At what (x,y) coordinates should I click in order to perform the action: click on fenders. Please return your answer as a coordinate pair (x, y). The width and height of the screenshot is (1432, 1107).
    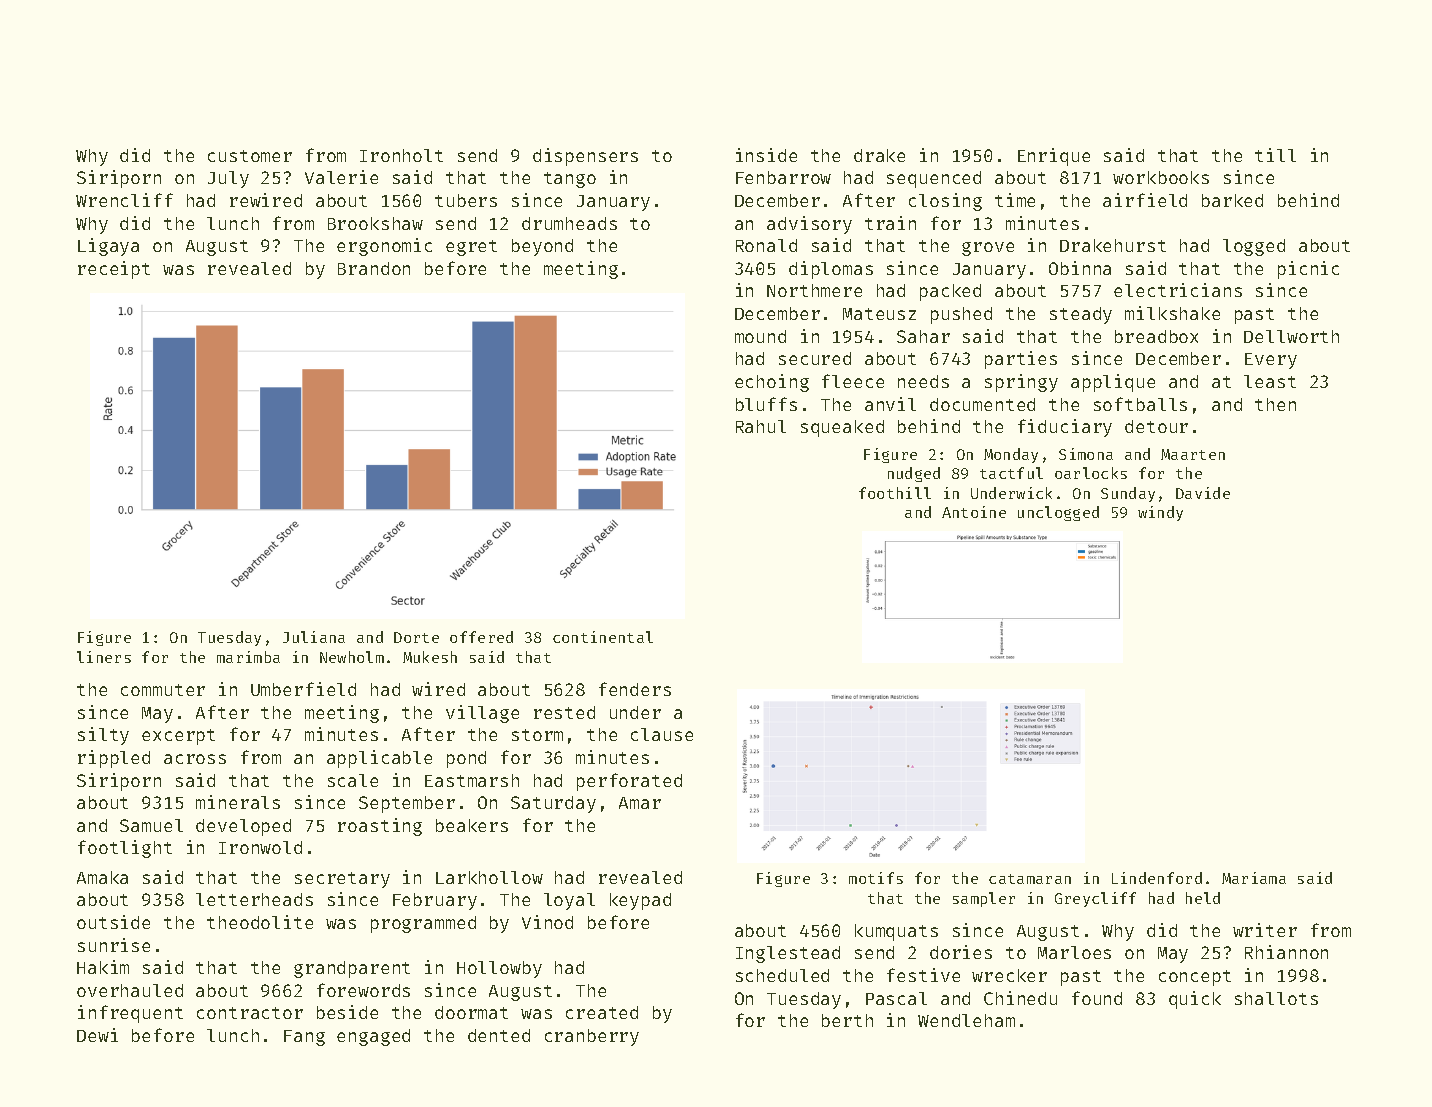
    Looking at the image, I should click on (635, 689).
